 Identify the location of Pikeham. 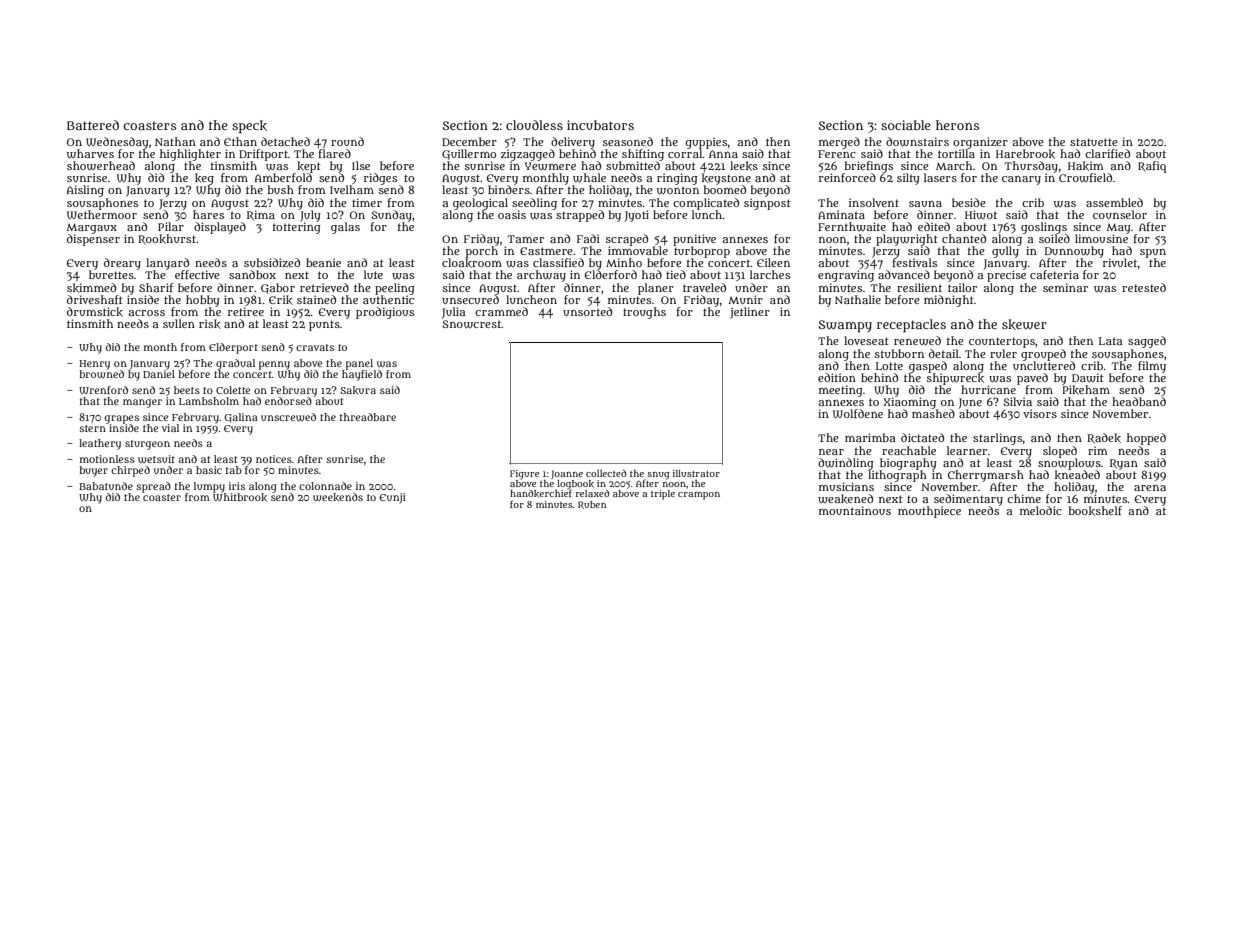
(1086, 390).
